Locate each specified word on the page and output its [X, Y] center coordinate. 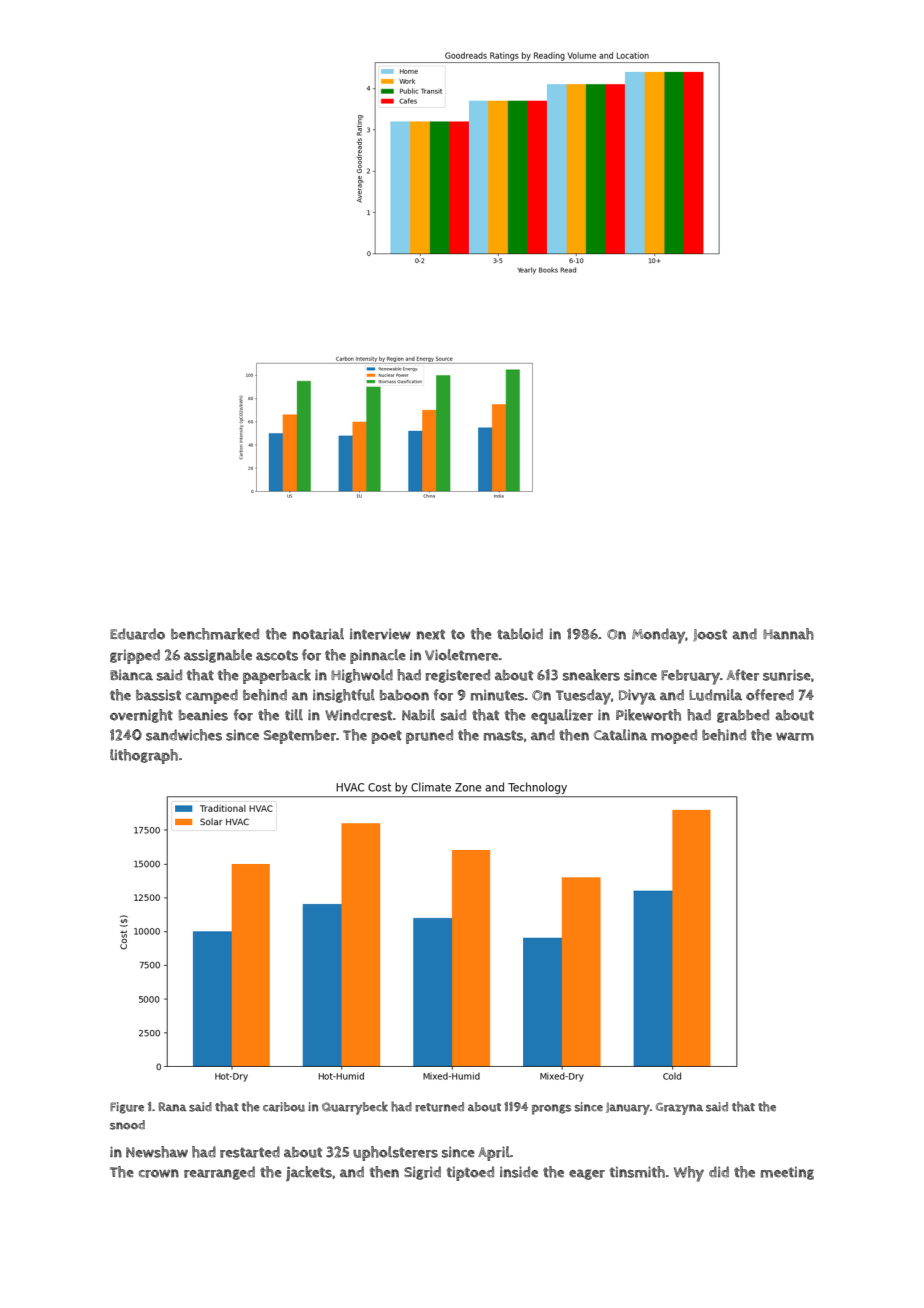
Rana [173, 1106]
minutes [497, 695]
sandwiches [184, 735]
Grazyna [679, 1109]
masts [503, 735]
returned [439, 1107]
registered [457, 676]
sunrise [787, 675]
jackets [309, 1173]
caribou [284, 1107]
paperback [277, 676]
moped [674, 736]
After [743, 675]
